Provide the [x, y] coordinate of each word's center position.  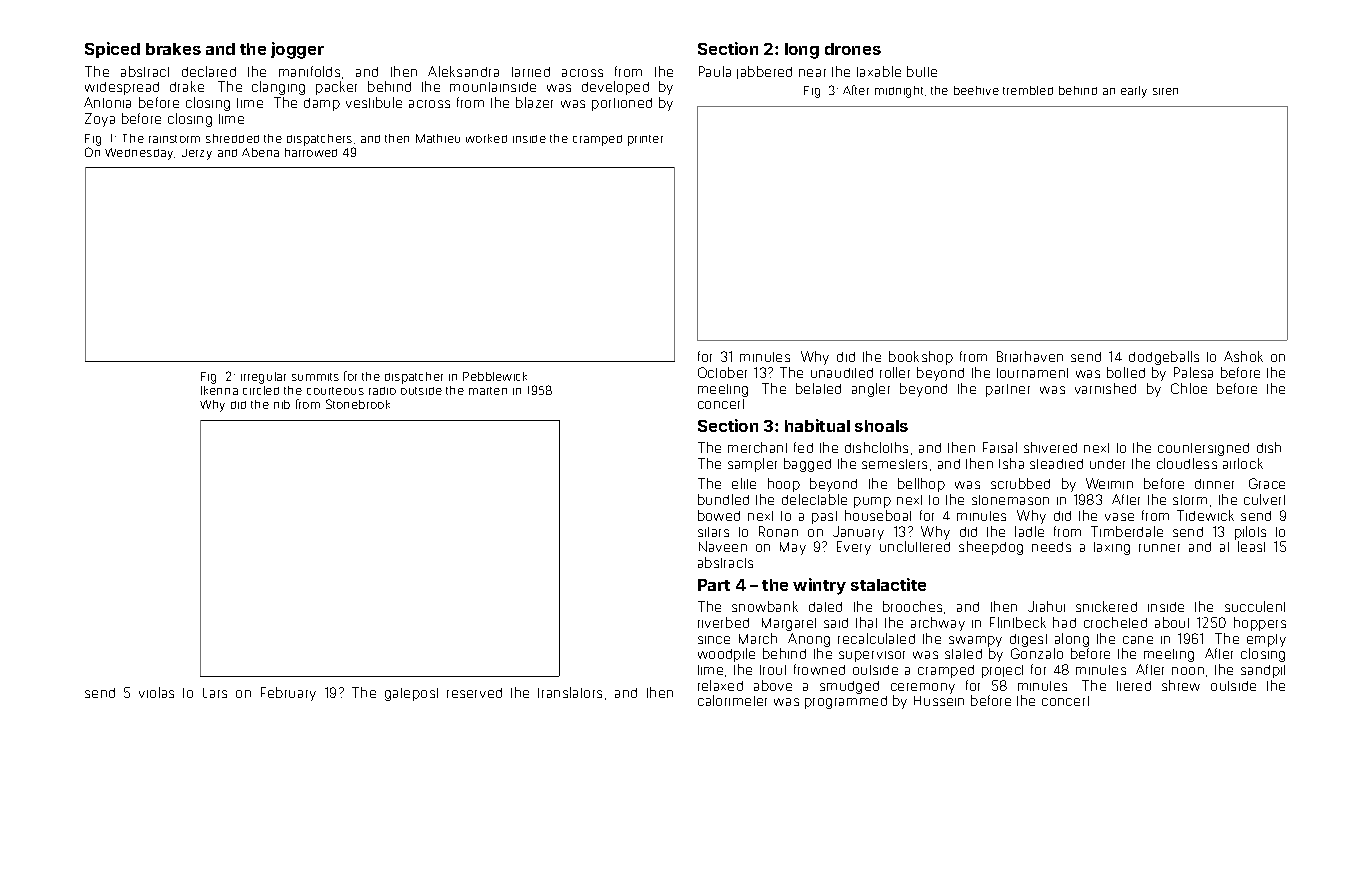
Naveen [723, 546]
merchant [757, 447]
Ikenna [219, 390]
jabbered [764, 72]
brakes [173, 49]
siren [1165, 91]
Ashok [1243, 356]
